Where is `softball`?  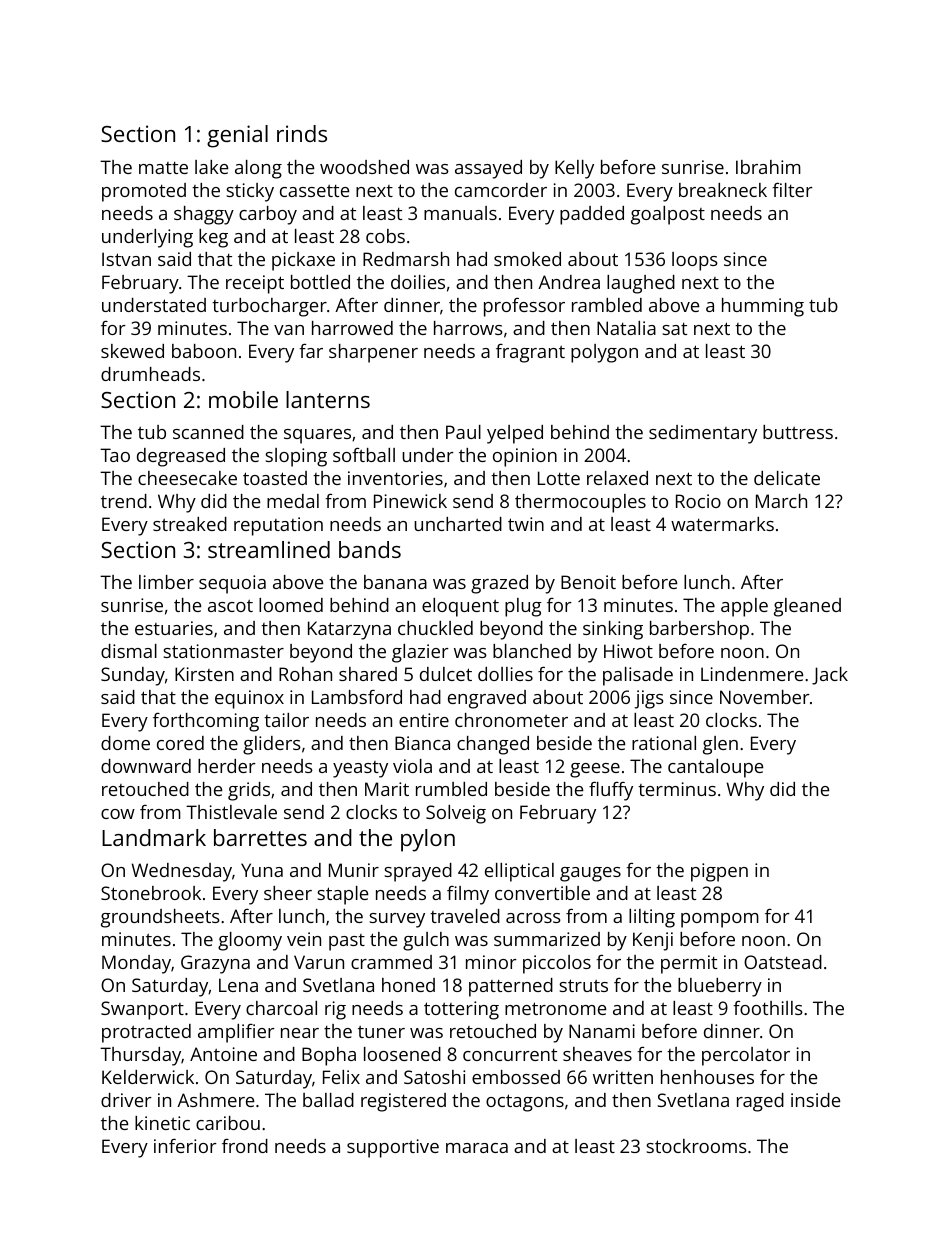 softball is located at coordinates (364, 454).
